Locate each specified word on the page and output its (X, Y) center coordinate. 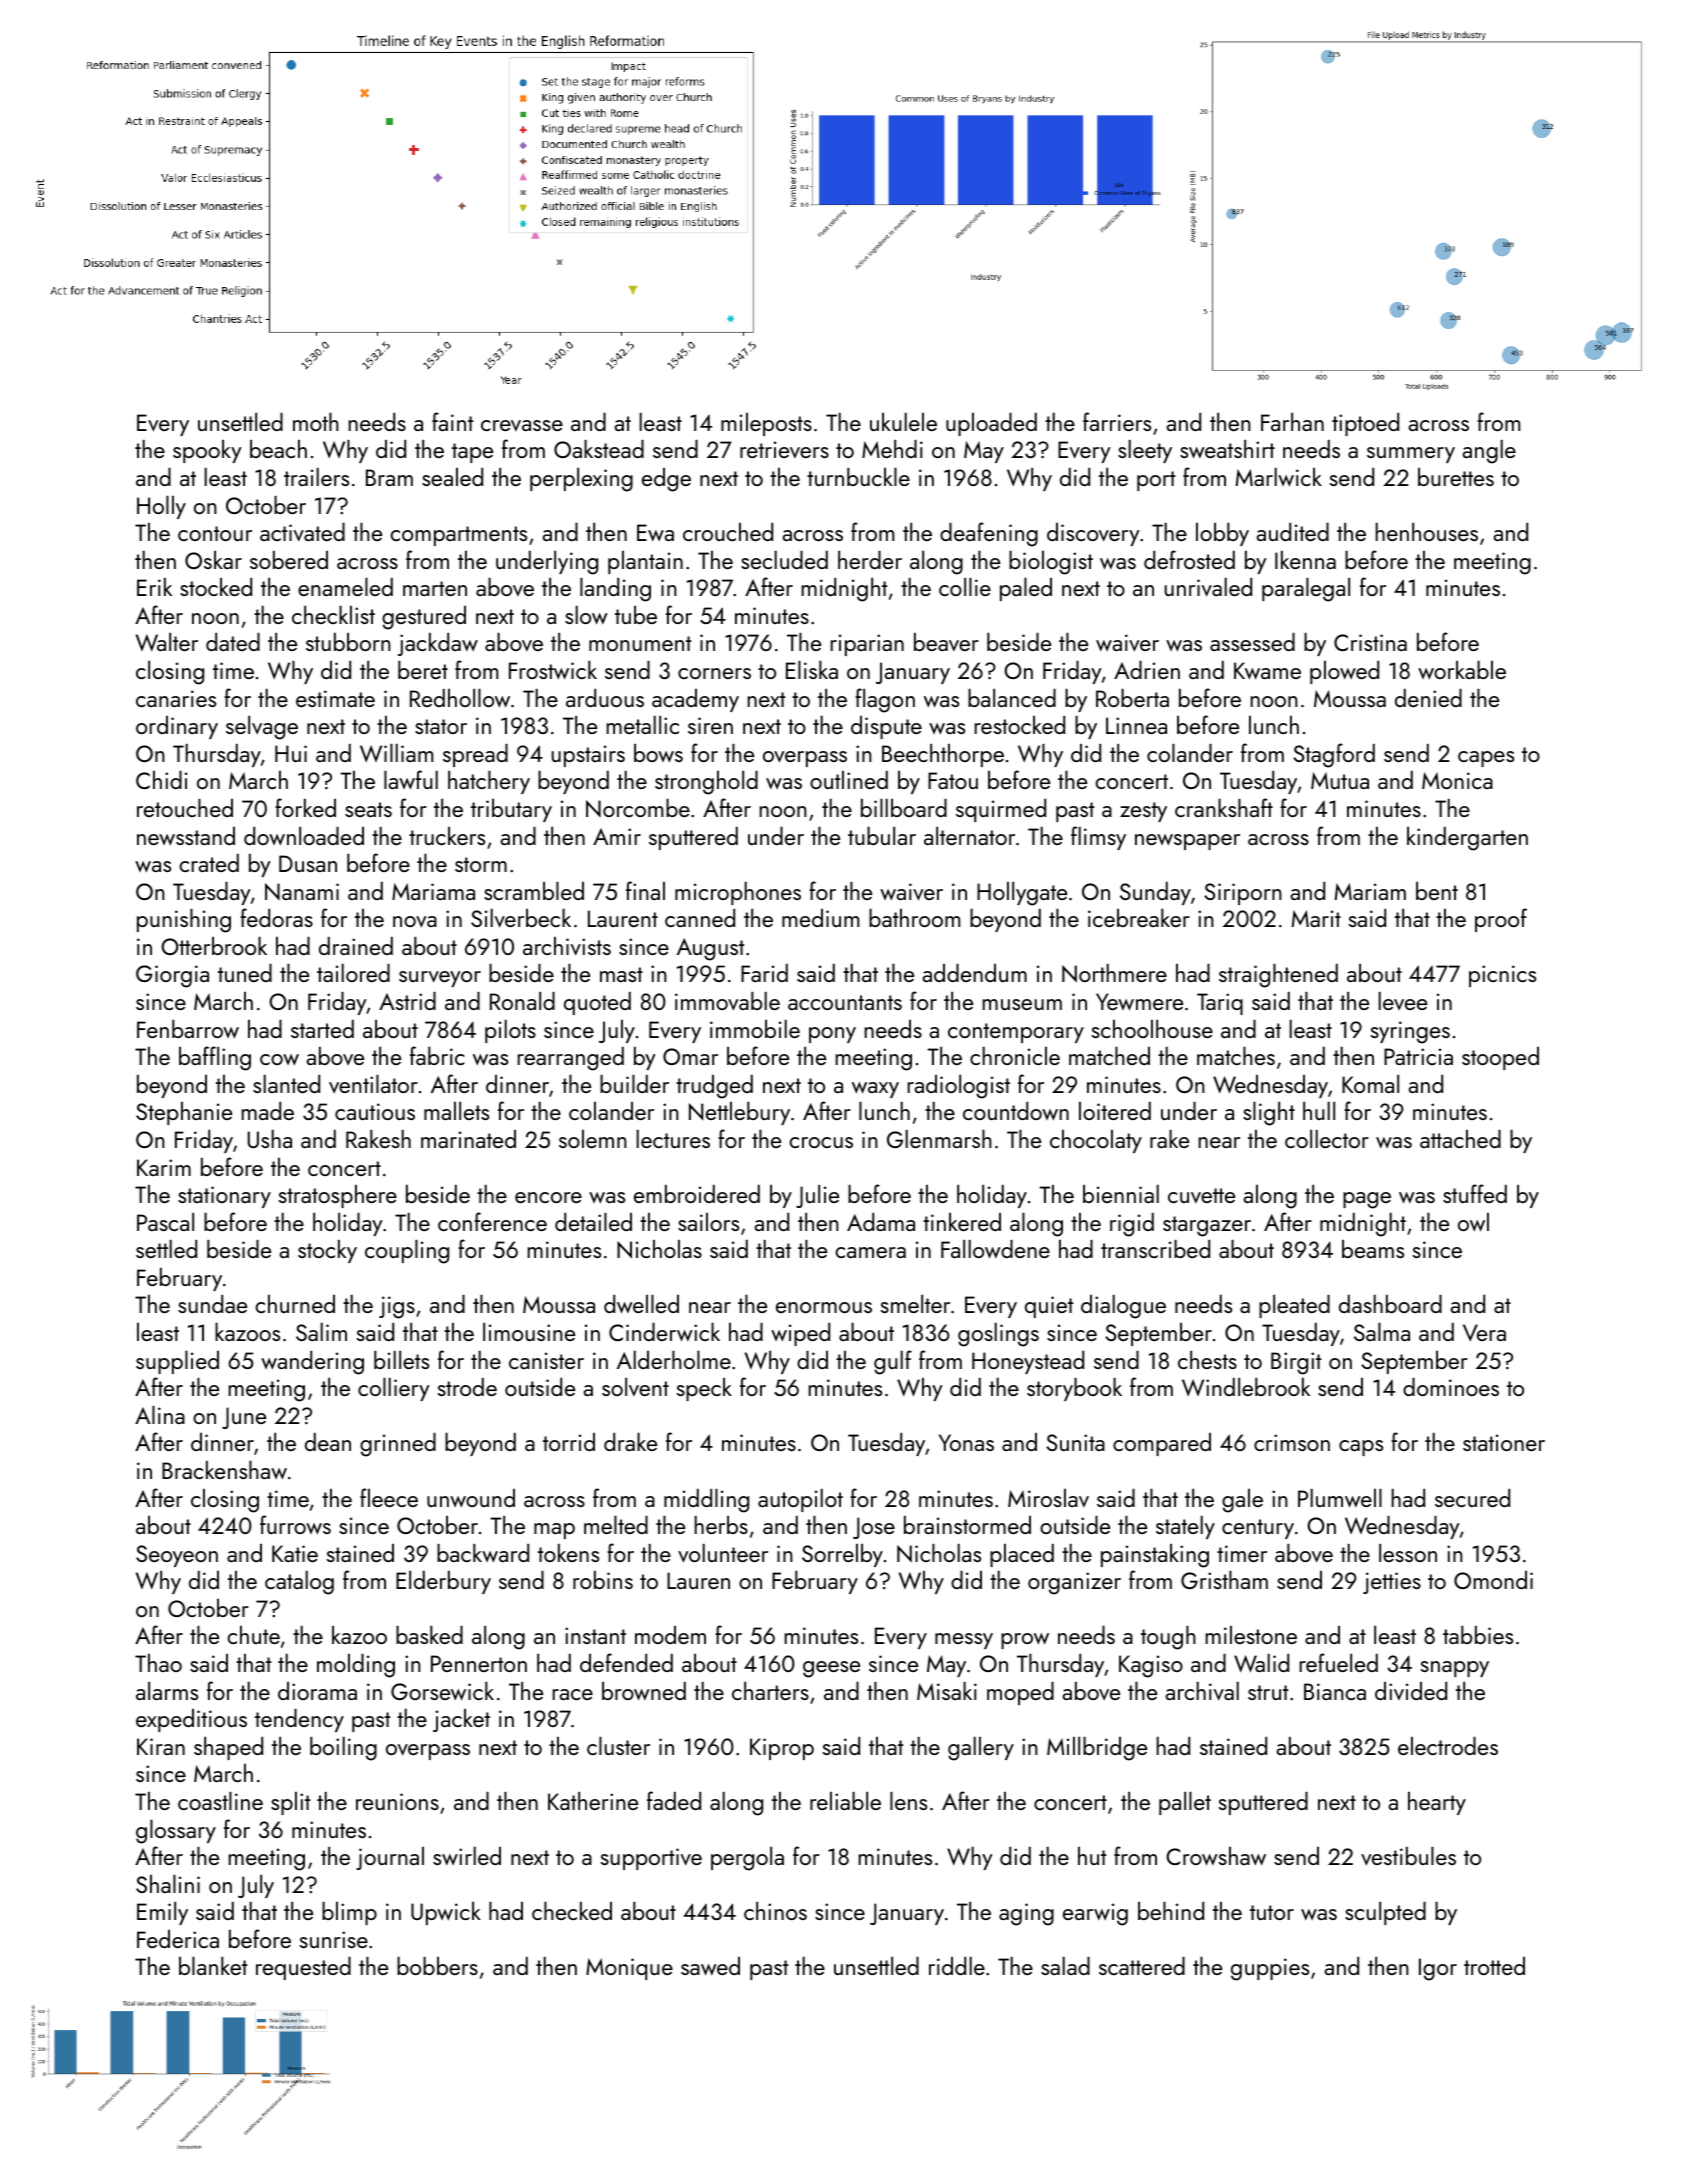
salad (1065, 1966)
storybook (1074, 1389)
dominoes (1451, 1387)
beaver (946, 642)
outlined (849, 780)
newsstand (186, 836)
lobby (1222, 534)
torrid (569, 1442)
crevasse (522, 425)
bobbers (437, 1966)
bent (1437, 891)
